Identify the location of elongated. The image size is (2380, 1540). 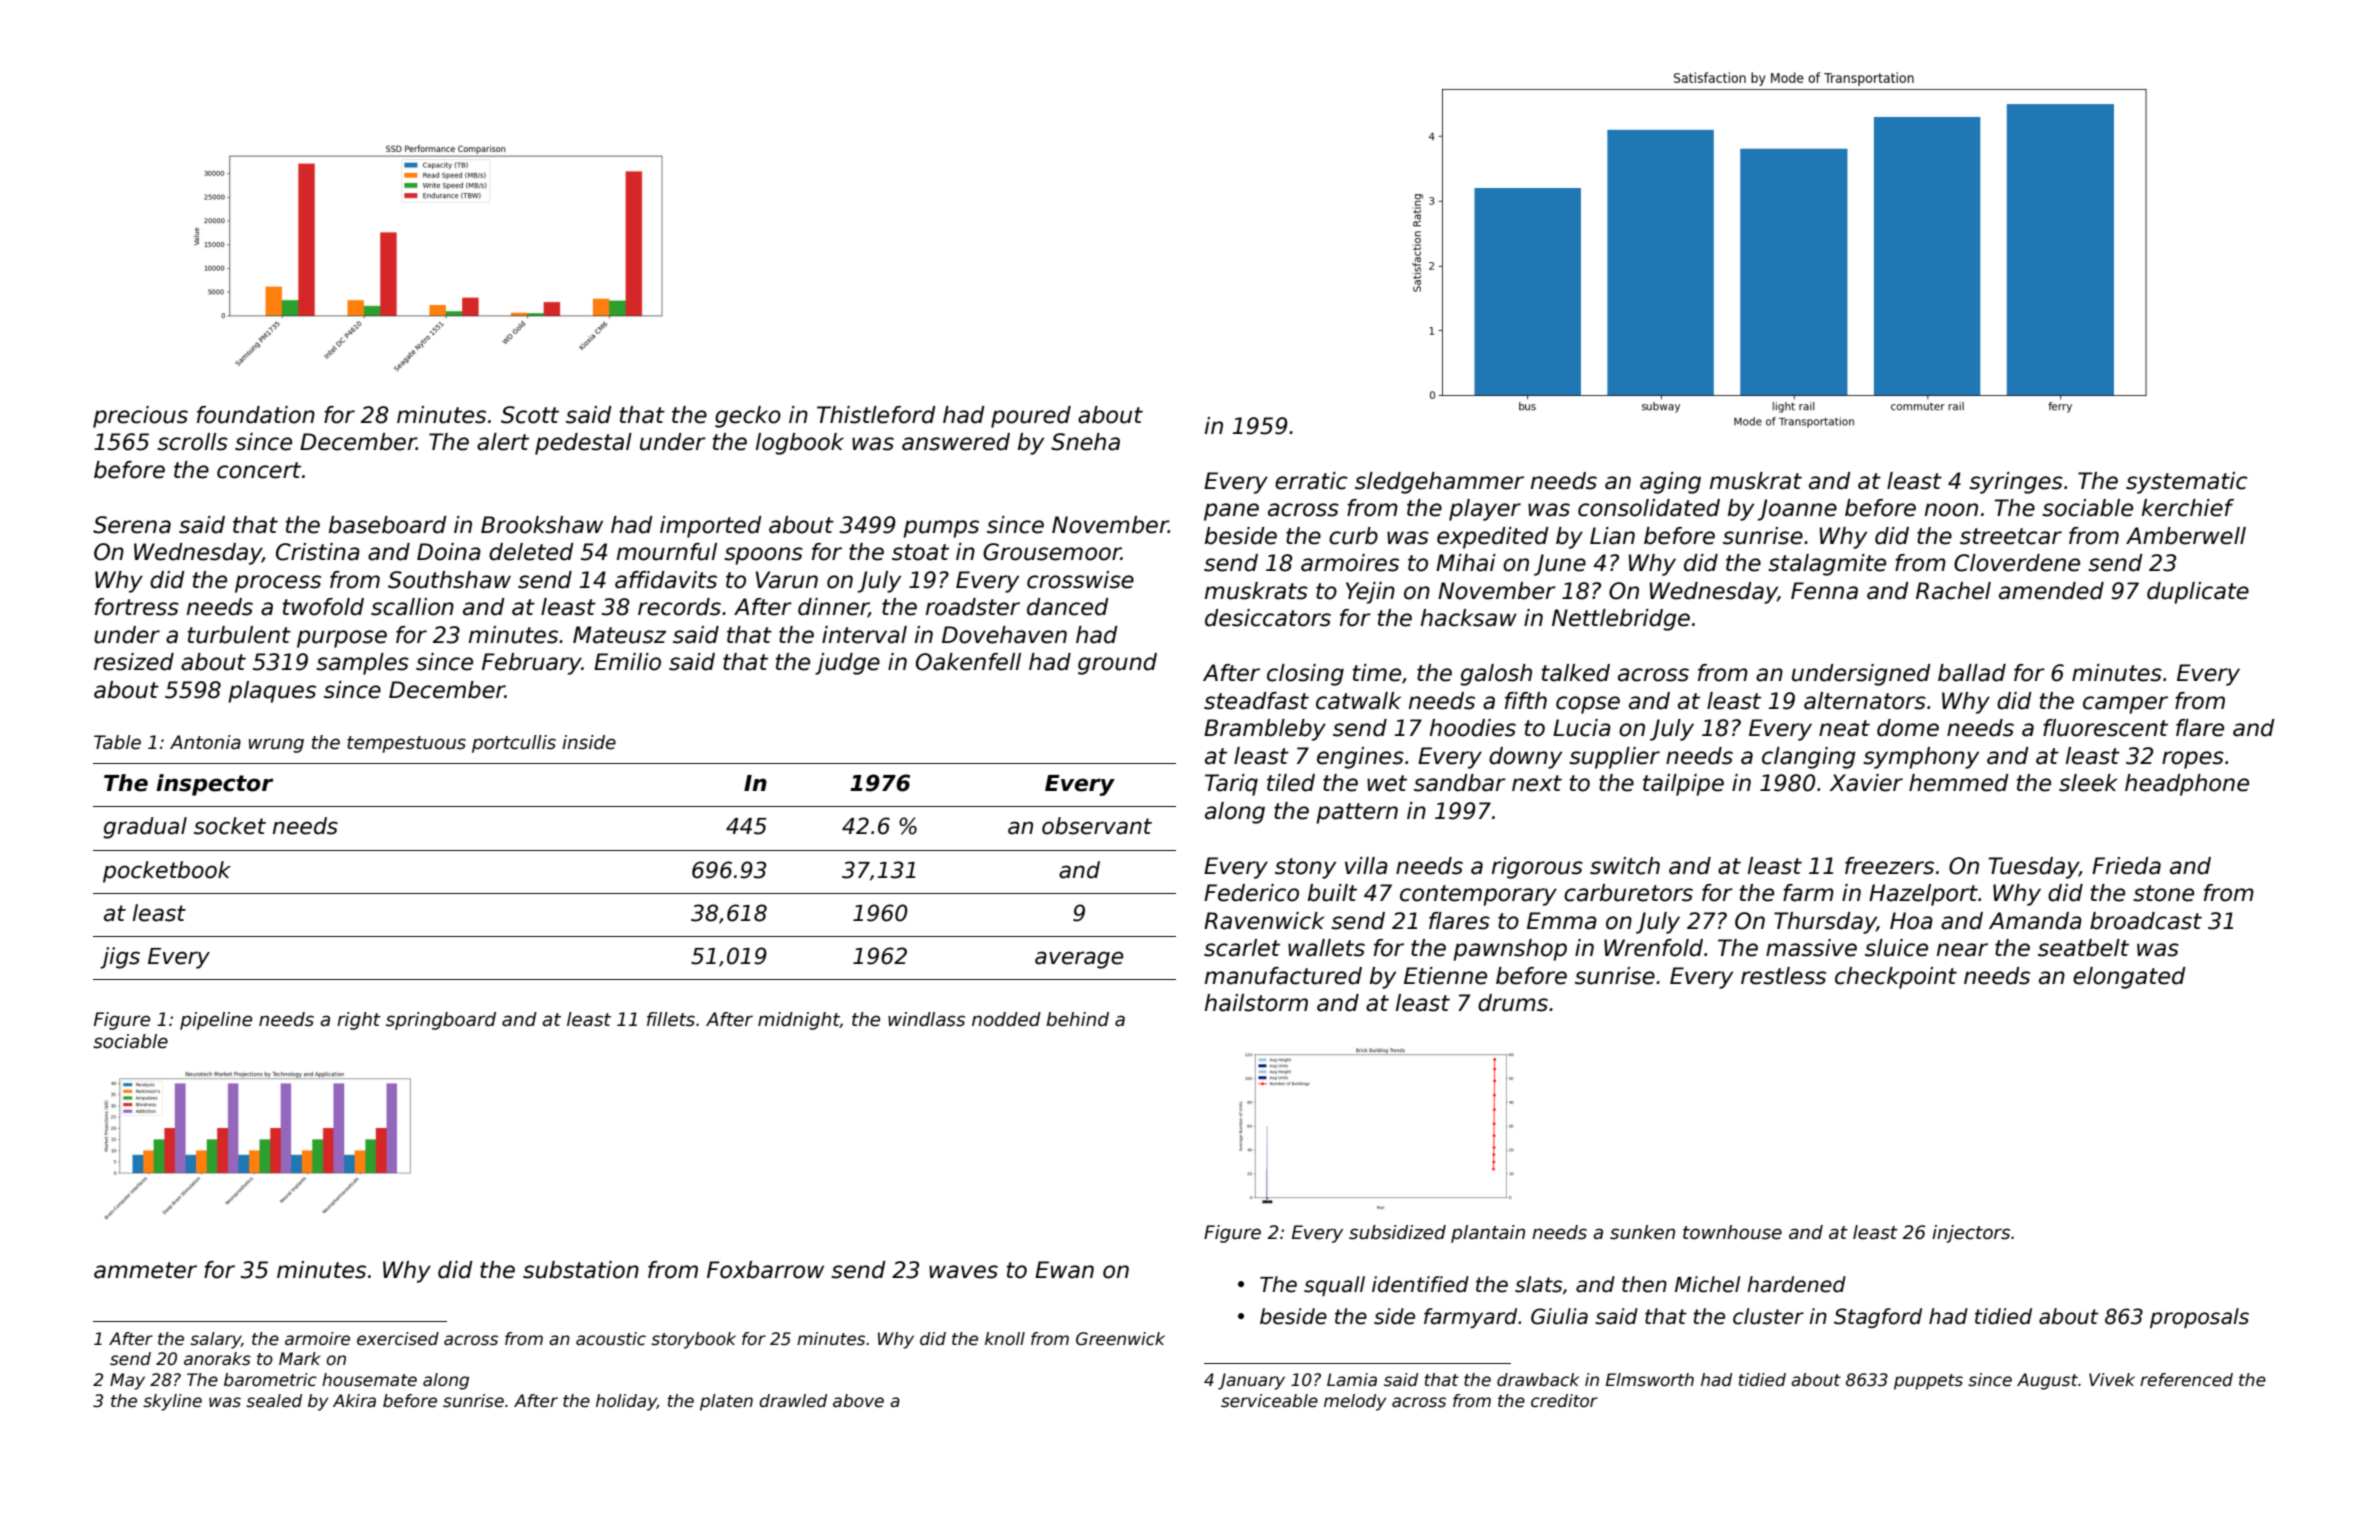
(2129, 978).
